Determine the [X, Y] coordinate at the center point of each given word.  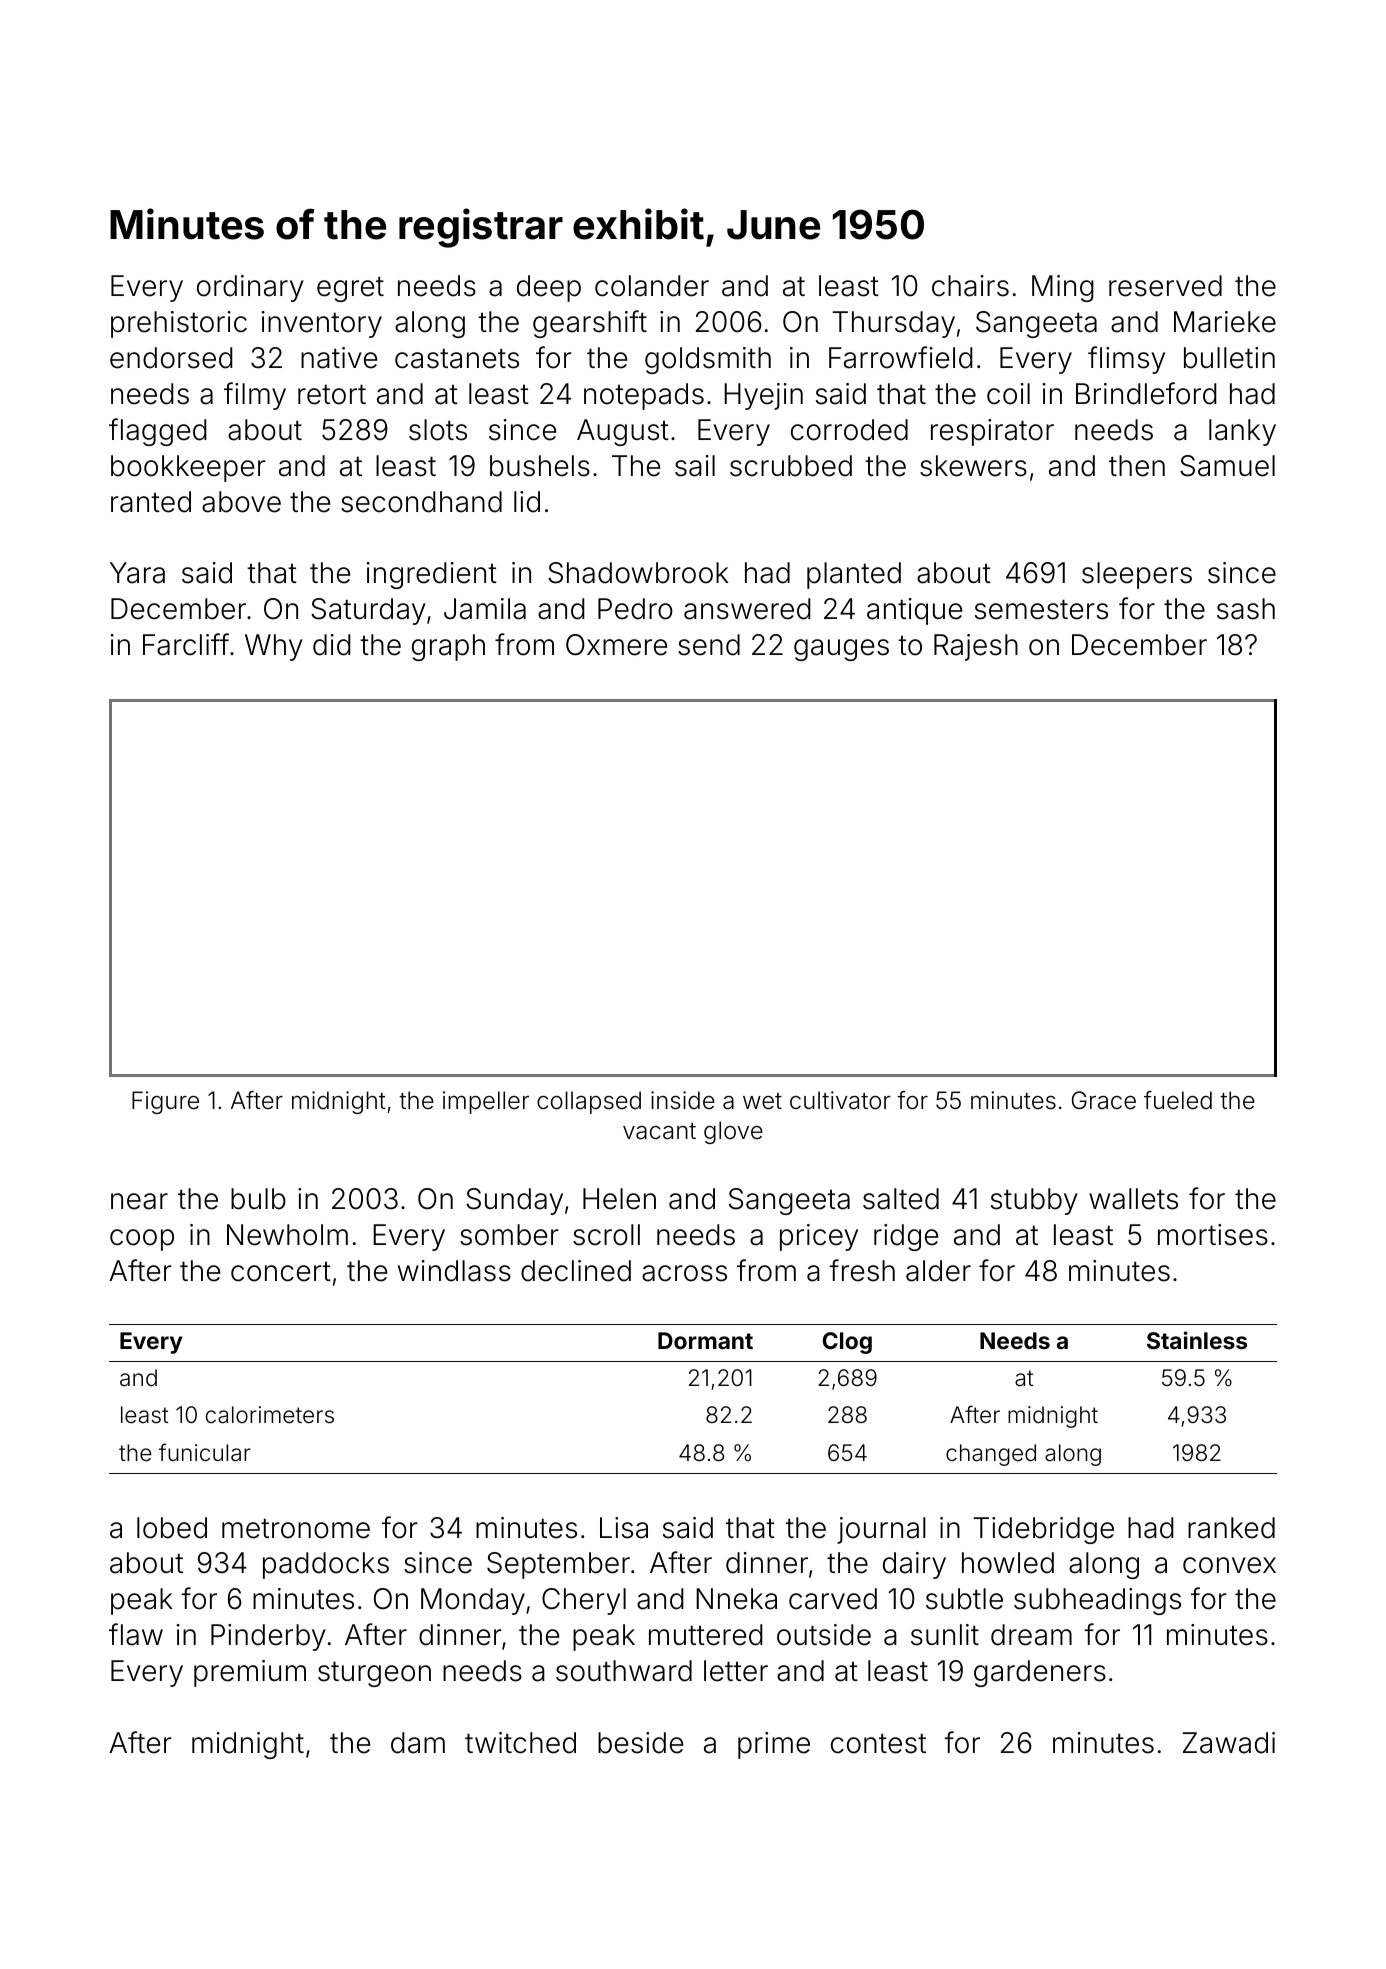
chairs [970, 286]
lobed [172, 1528]
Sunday [514, 1201]
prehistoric [179, 324]
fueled [1178, 1100]
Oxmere [616, 645]
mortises [1213, 1235]
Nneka [736, 1599]
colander [652, 286]
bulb [258, 1199]
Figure [165, 1102]
